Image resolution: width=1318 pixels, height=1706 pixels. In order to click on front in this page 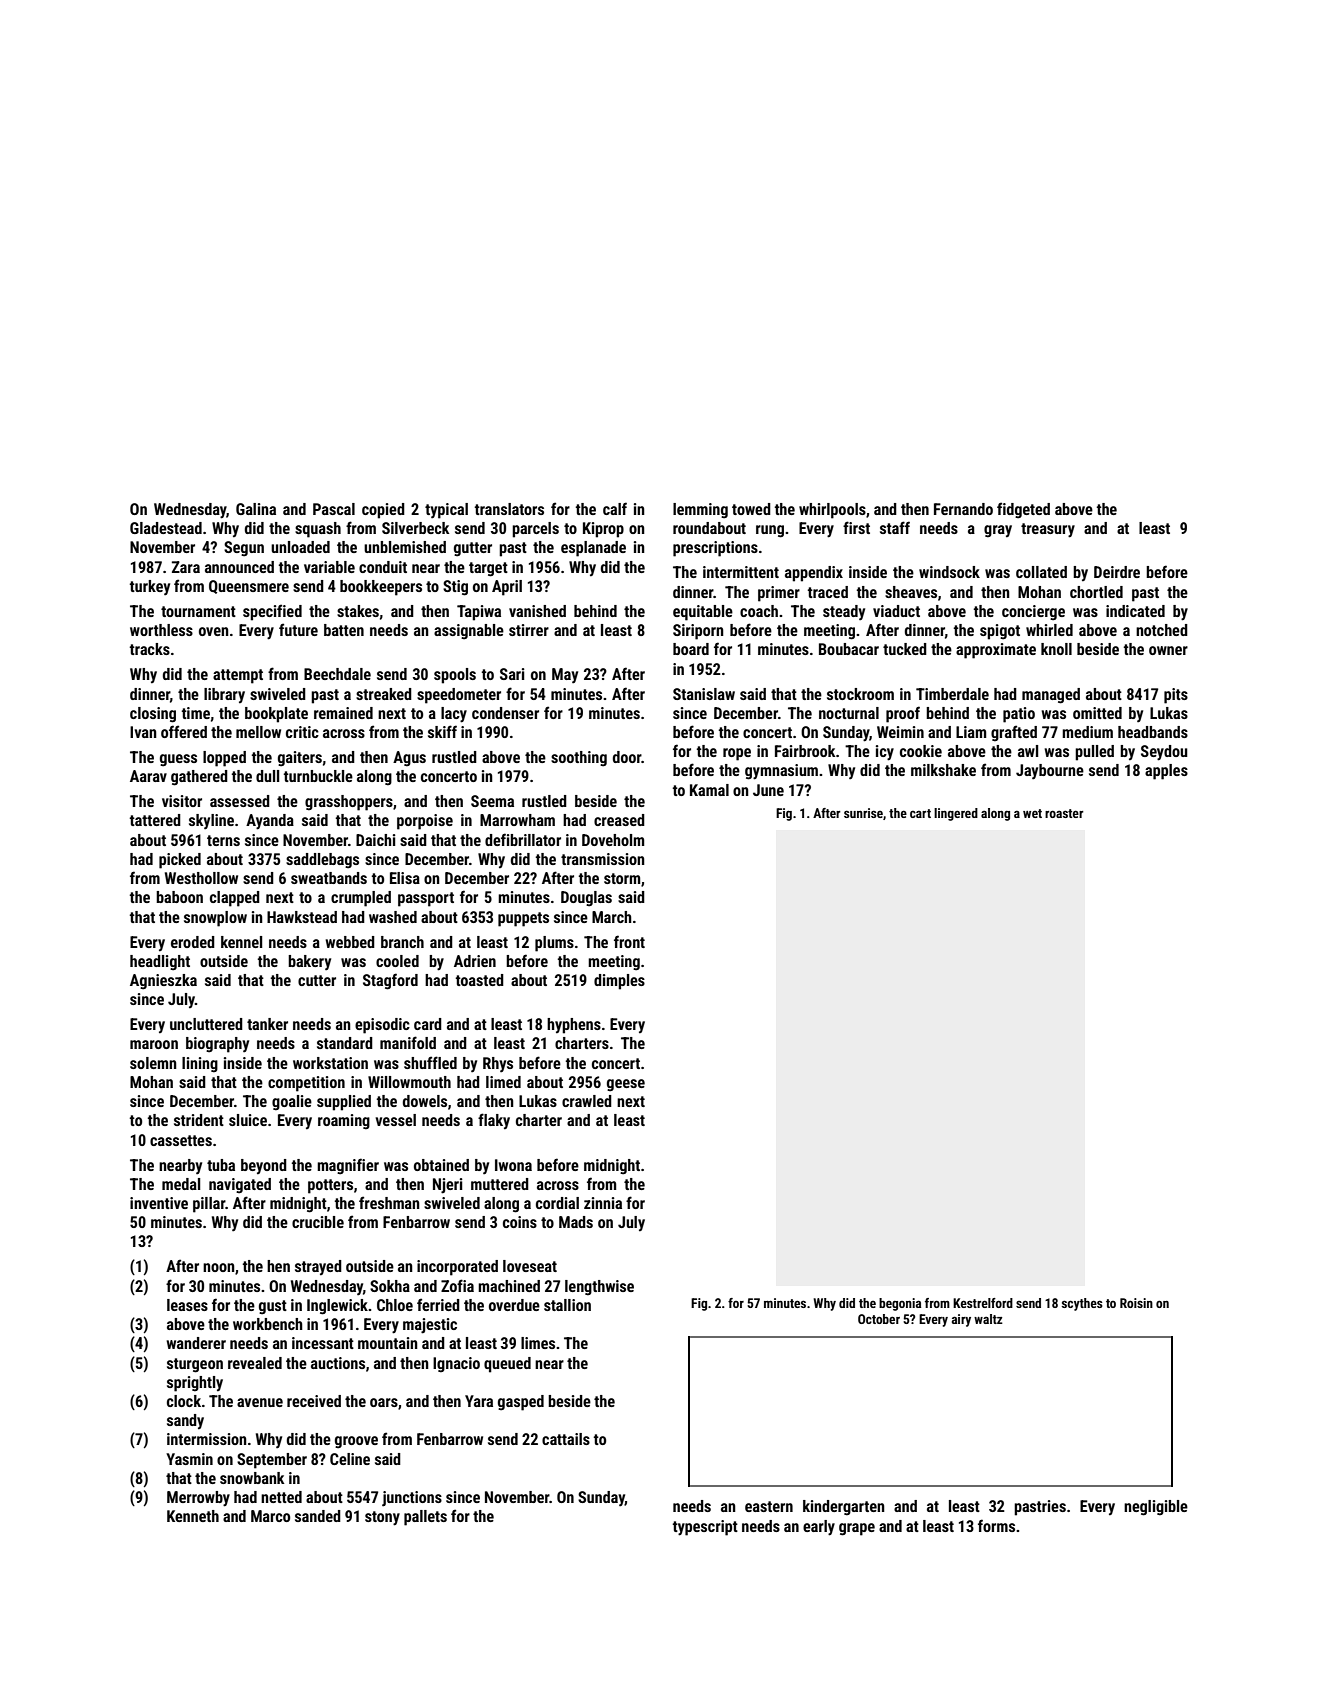, I will do `click(629, 941)`.
